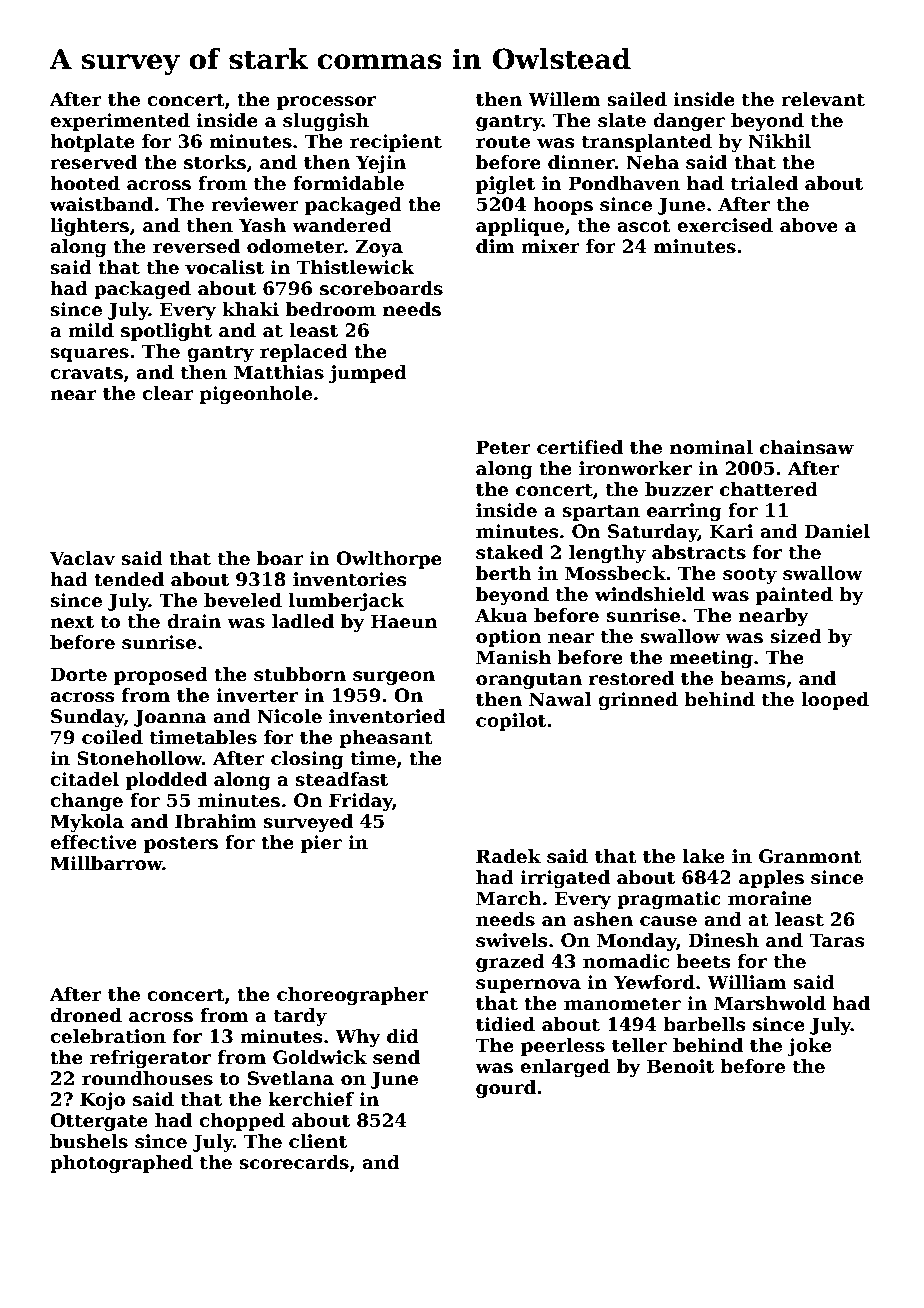 The width and height of the screenshot is (924, 1308). What do you see at coordinates (704, 856) in the screenshot?
I see `lake` at bounding box center [704, 856].
